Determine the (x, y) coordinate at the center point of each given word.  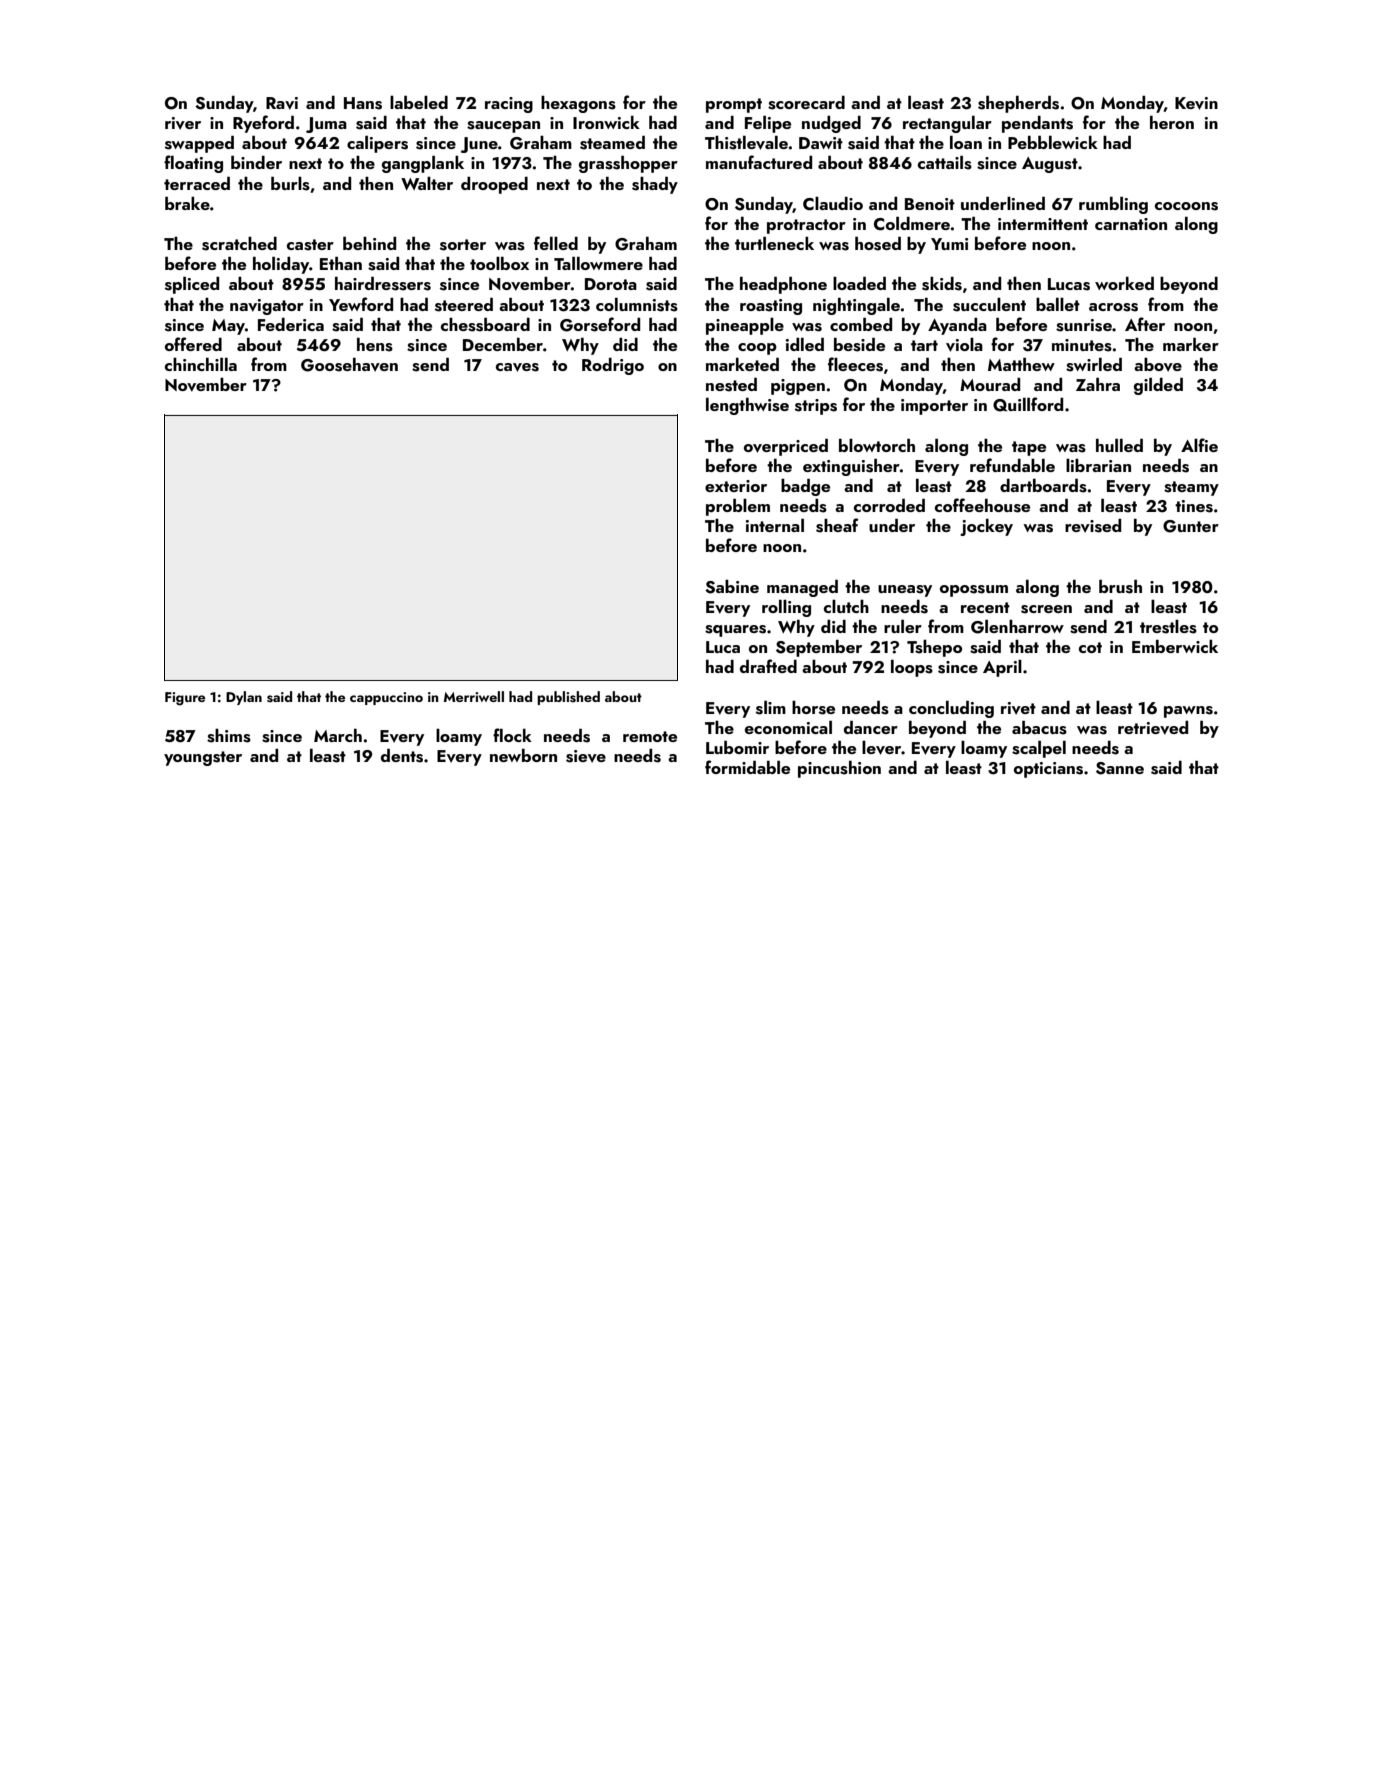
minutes (1082, 345)
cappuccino (386, 698)
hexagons (578, 104)
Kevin (1196, 103)
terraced (197, 183)
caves (517, 367)
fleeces (855, 364)
